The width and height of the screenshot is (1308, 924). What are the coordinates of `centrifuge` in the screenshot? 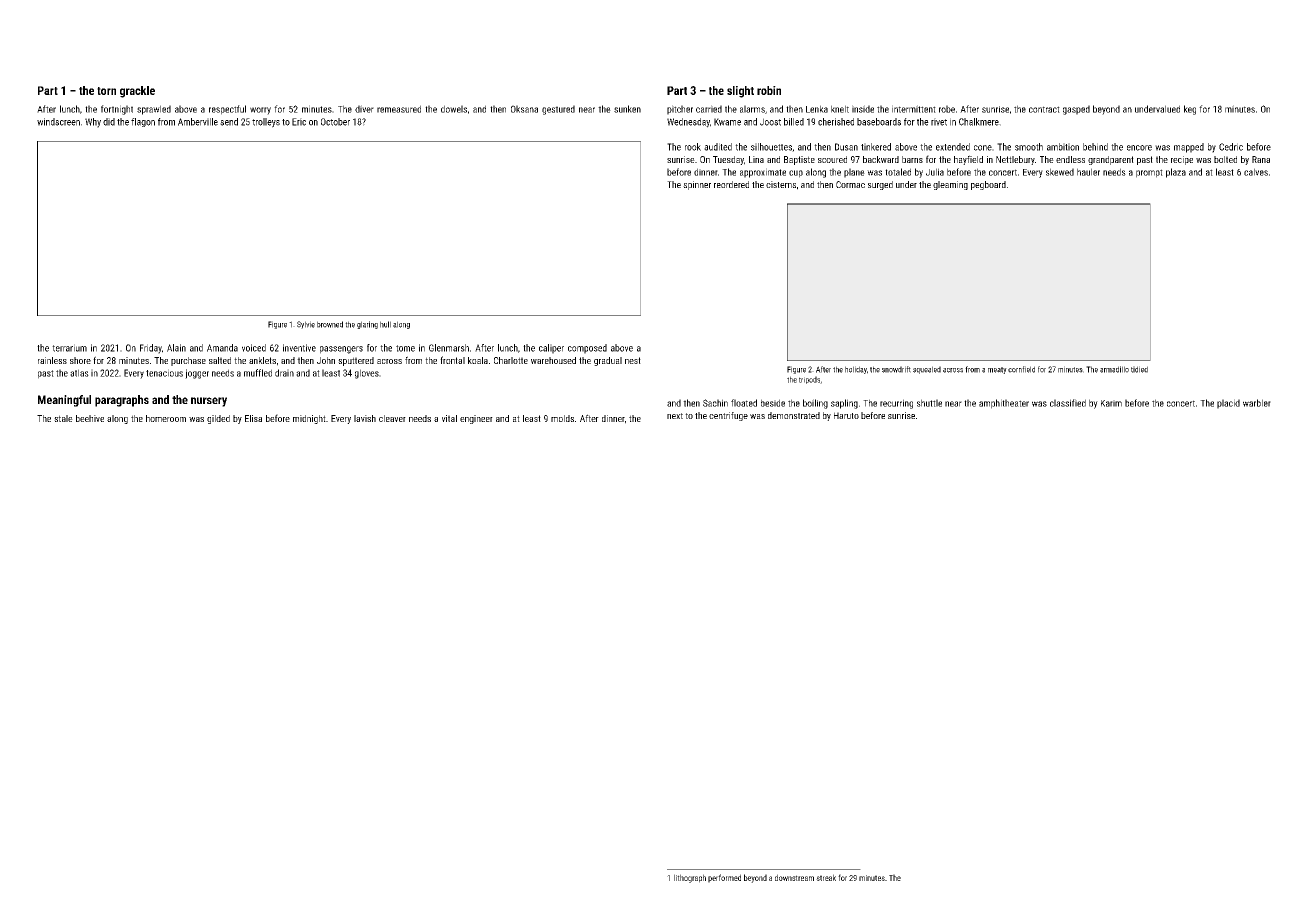 It's located at (728, 416).
